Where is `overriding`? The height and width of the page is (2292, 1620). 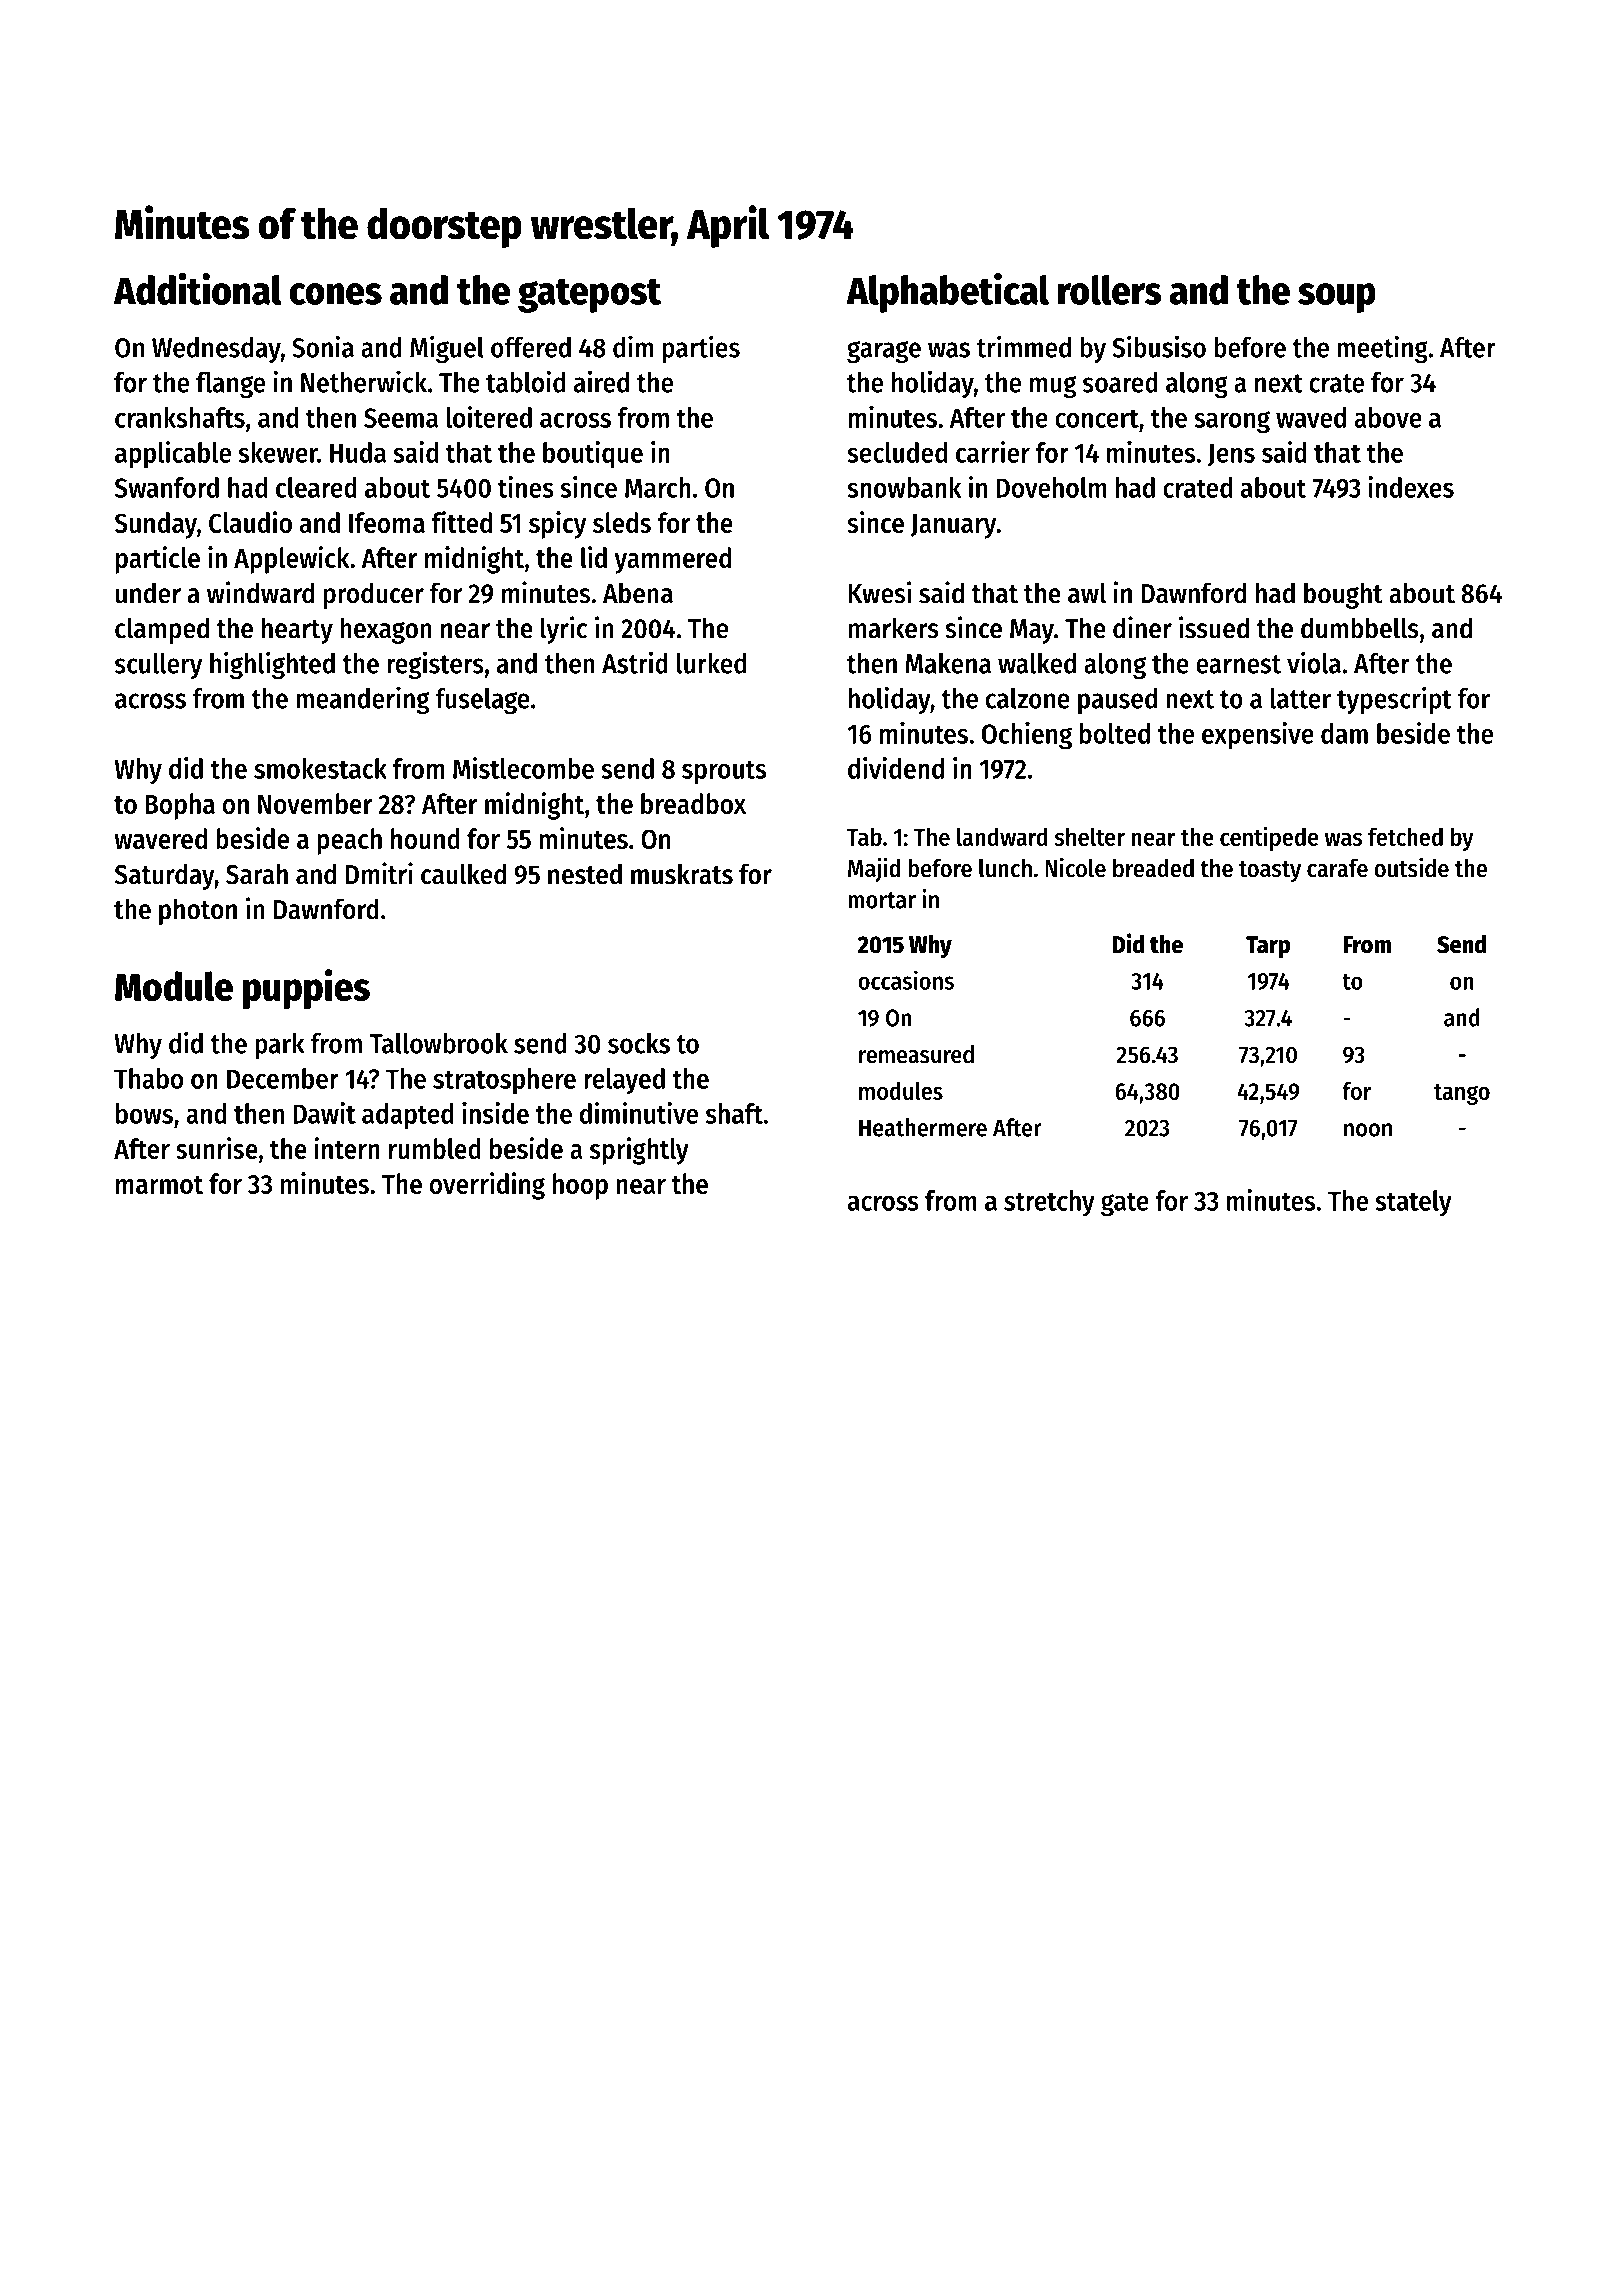 overriding is located at coordinates (487, 1186).
